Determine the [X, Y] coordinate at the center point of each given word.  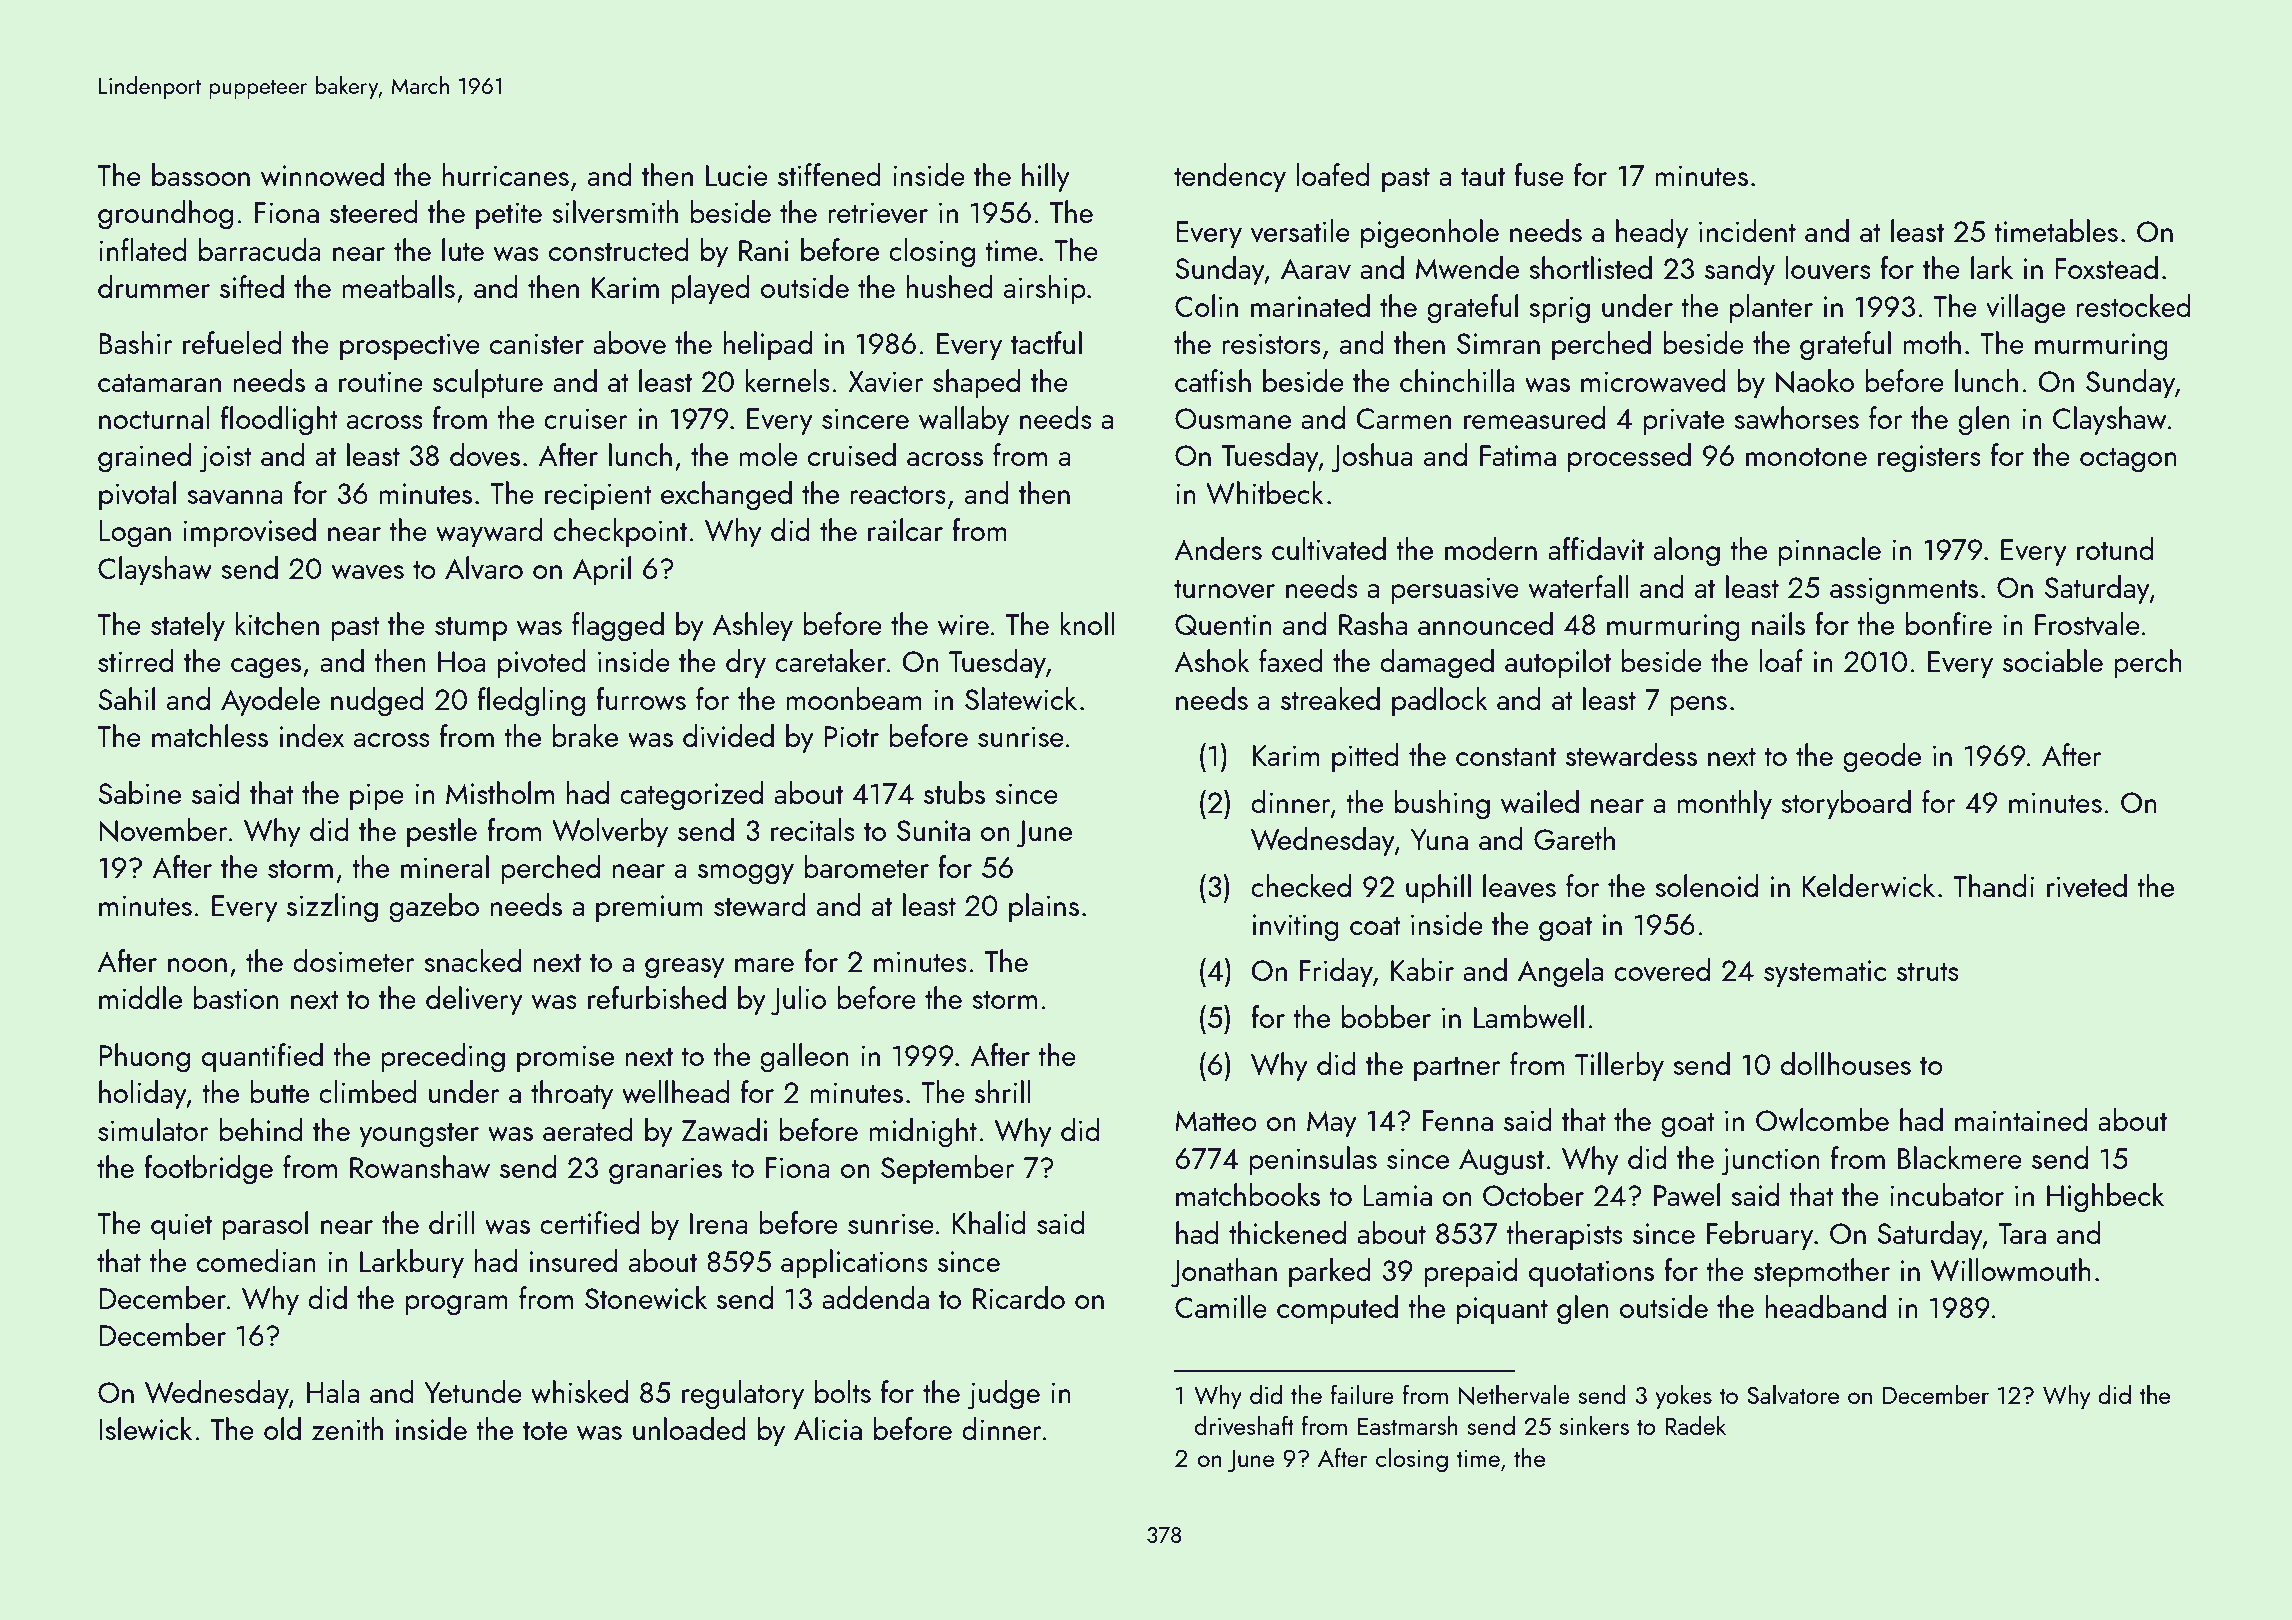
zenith [347, 1428]
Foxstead [2106, 267]
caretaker [830, 660]
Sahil [126, 698]
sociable [2053, 660]
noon [197, 965]
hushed [950, 286]
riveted [2087, 886]
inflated [143, 249]
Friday [1336, 973]
